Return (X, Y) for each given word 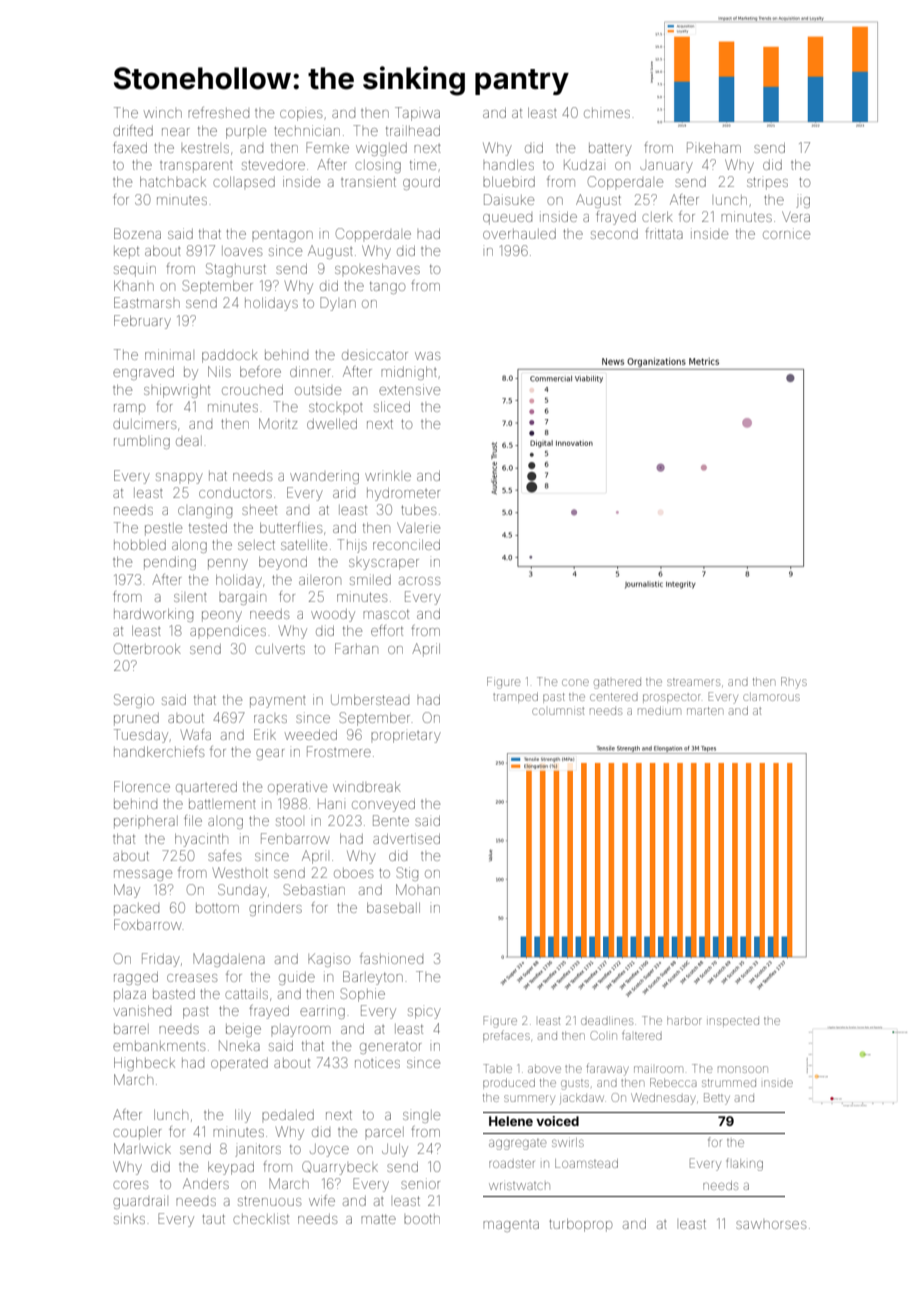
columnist (558, 711)
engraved (143, 373)
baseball (393, 908)
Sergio (134, 701)
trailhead (413, 131)
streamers (693, 682)
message (143, 875)
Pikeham (714, 147)
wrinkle (388, 476)
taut (213, 1219)
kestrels (205, 148)
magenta (511, 1226)
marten (705, 711)
